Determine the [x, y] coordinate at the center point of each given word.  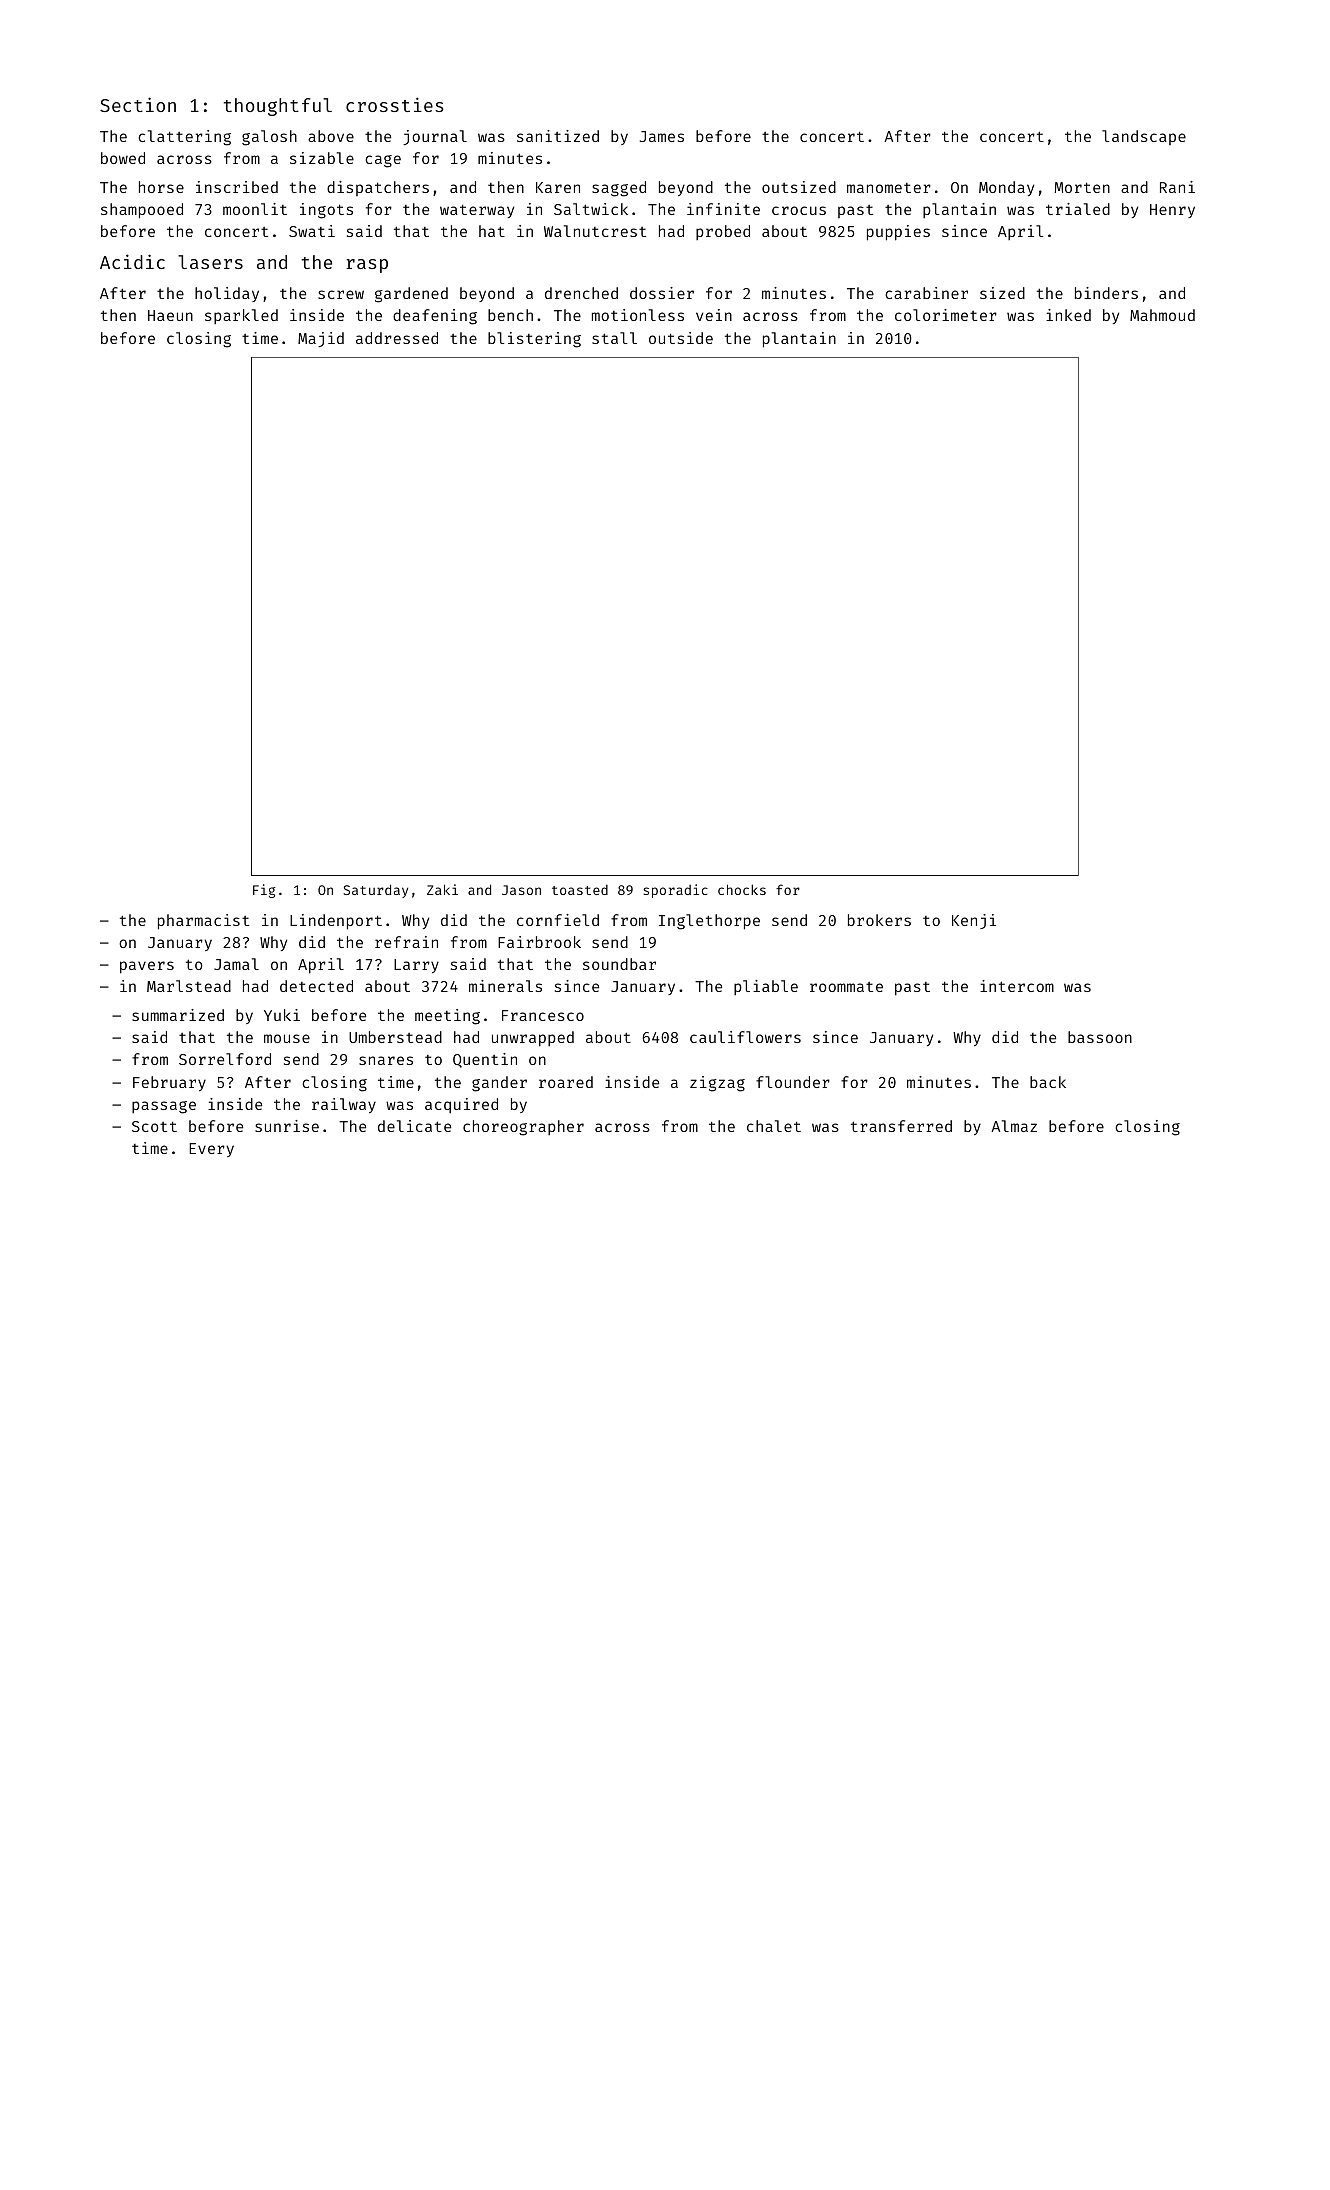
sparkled [241, 316]
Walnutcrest [595, 231]
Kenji [974, 921]
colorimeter [946, 315]
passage [164, 1107]
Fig [264, 891]
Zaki [442, 889]
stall [614, 338]
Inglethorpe [709, 922]
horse [161, 187]
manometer [889, 188]
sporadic [675, 891]
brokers [879, 920]
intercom [1017, 986]
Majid [321, 339]
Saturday [375, 891]
